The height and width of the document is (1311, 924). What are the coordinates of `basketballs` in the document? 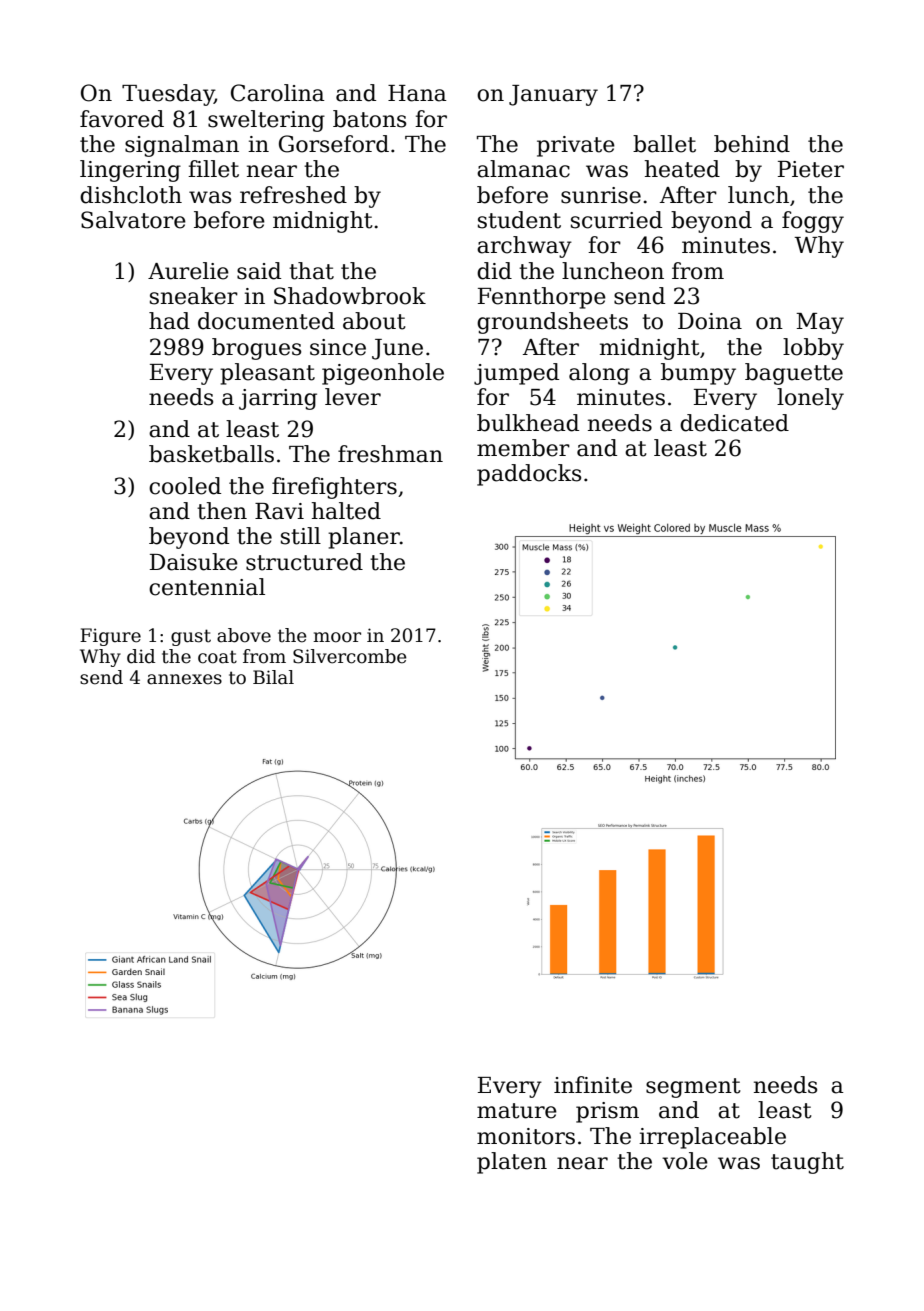 It's located at (211, 454).
